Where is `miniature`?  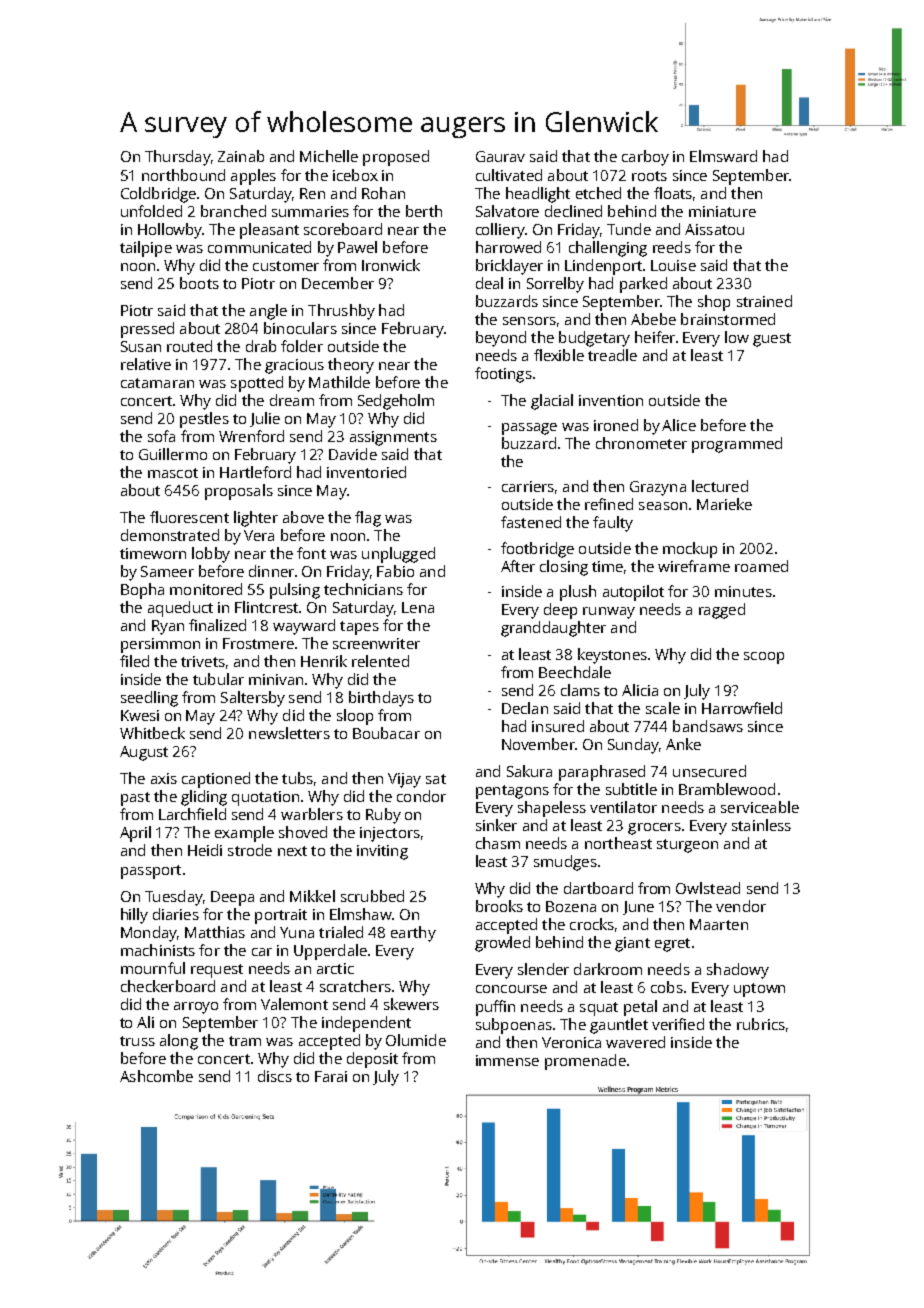 miniature is located at coordinates (722, 211).
